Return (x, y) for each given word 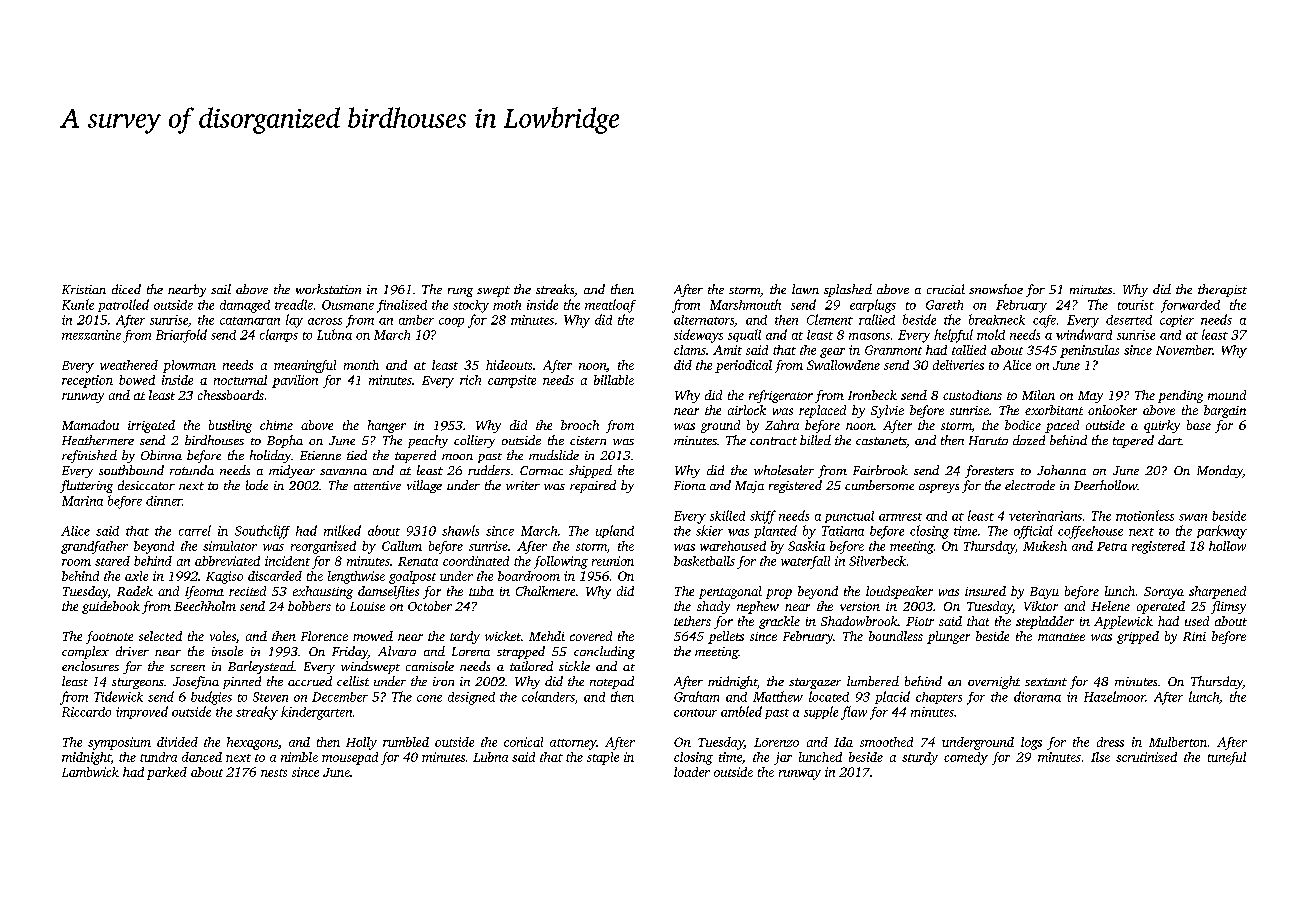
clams (690, 350)
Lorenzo (776, 742)
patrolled (123, 305)
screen (187, 668)
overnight (994, 682)
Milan (1038, 395)
